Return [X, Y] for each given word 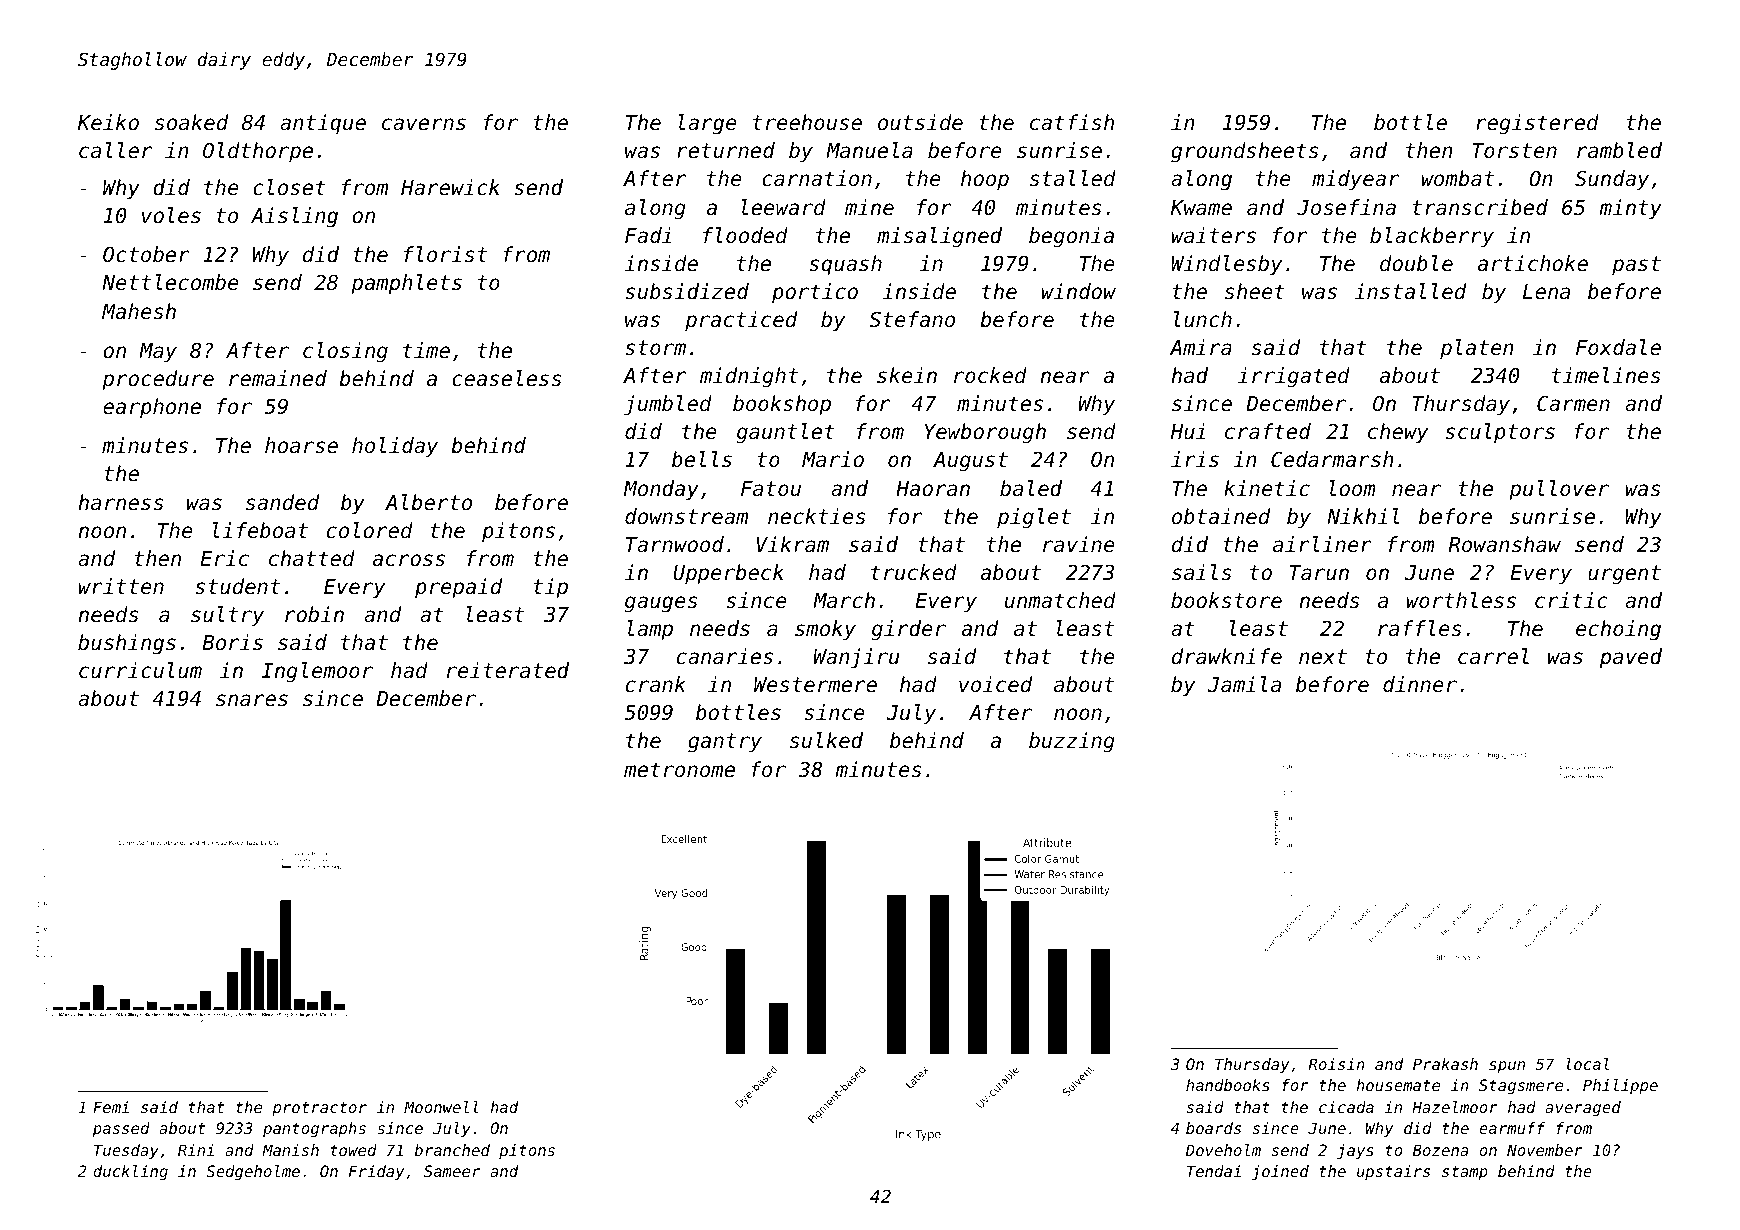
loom [1352, 488]
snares [252, 700]
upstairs [1393, 1172]
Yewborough [985, 433]
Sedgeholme [253, 1173]
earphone [152, 408]
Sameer [452, 1171]
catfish [1072, 122]
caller [115, 150]
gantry [725, 743]
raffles [1420, 628]
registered [1537, 124]
